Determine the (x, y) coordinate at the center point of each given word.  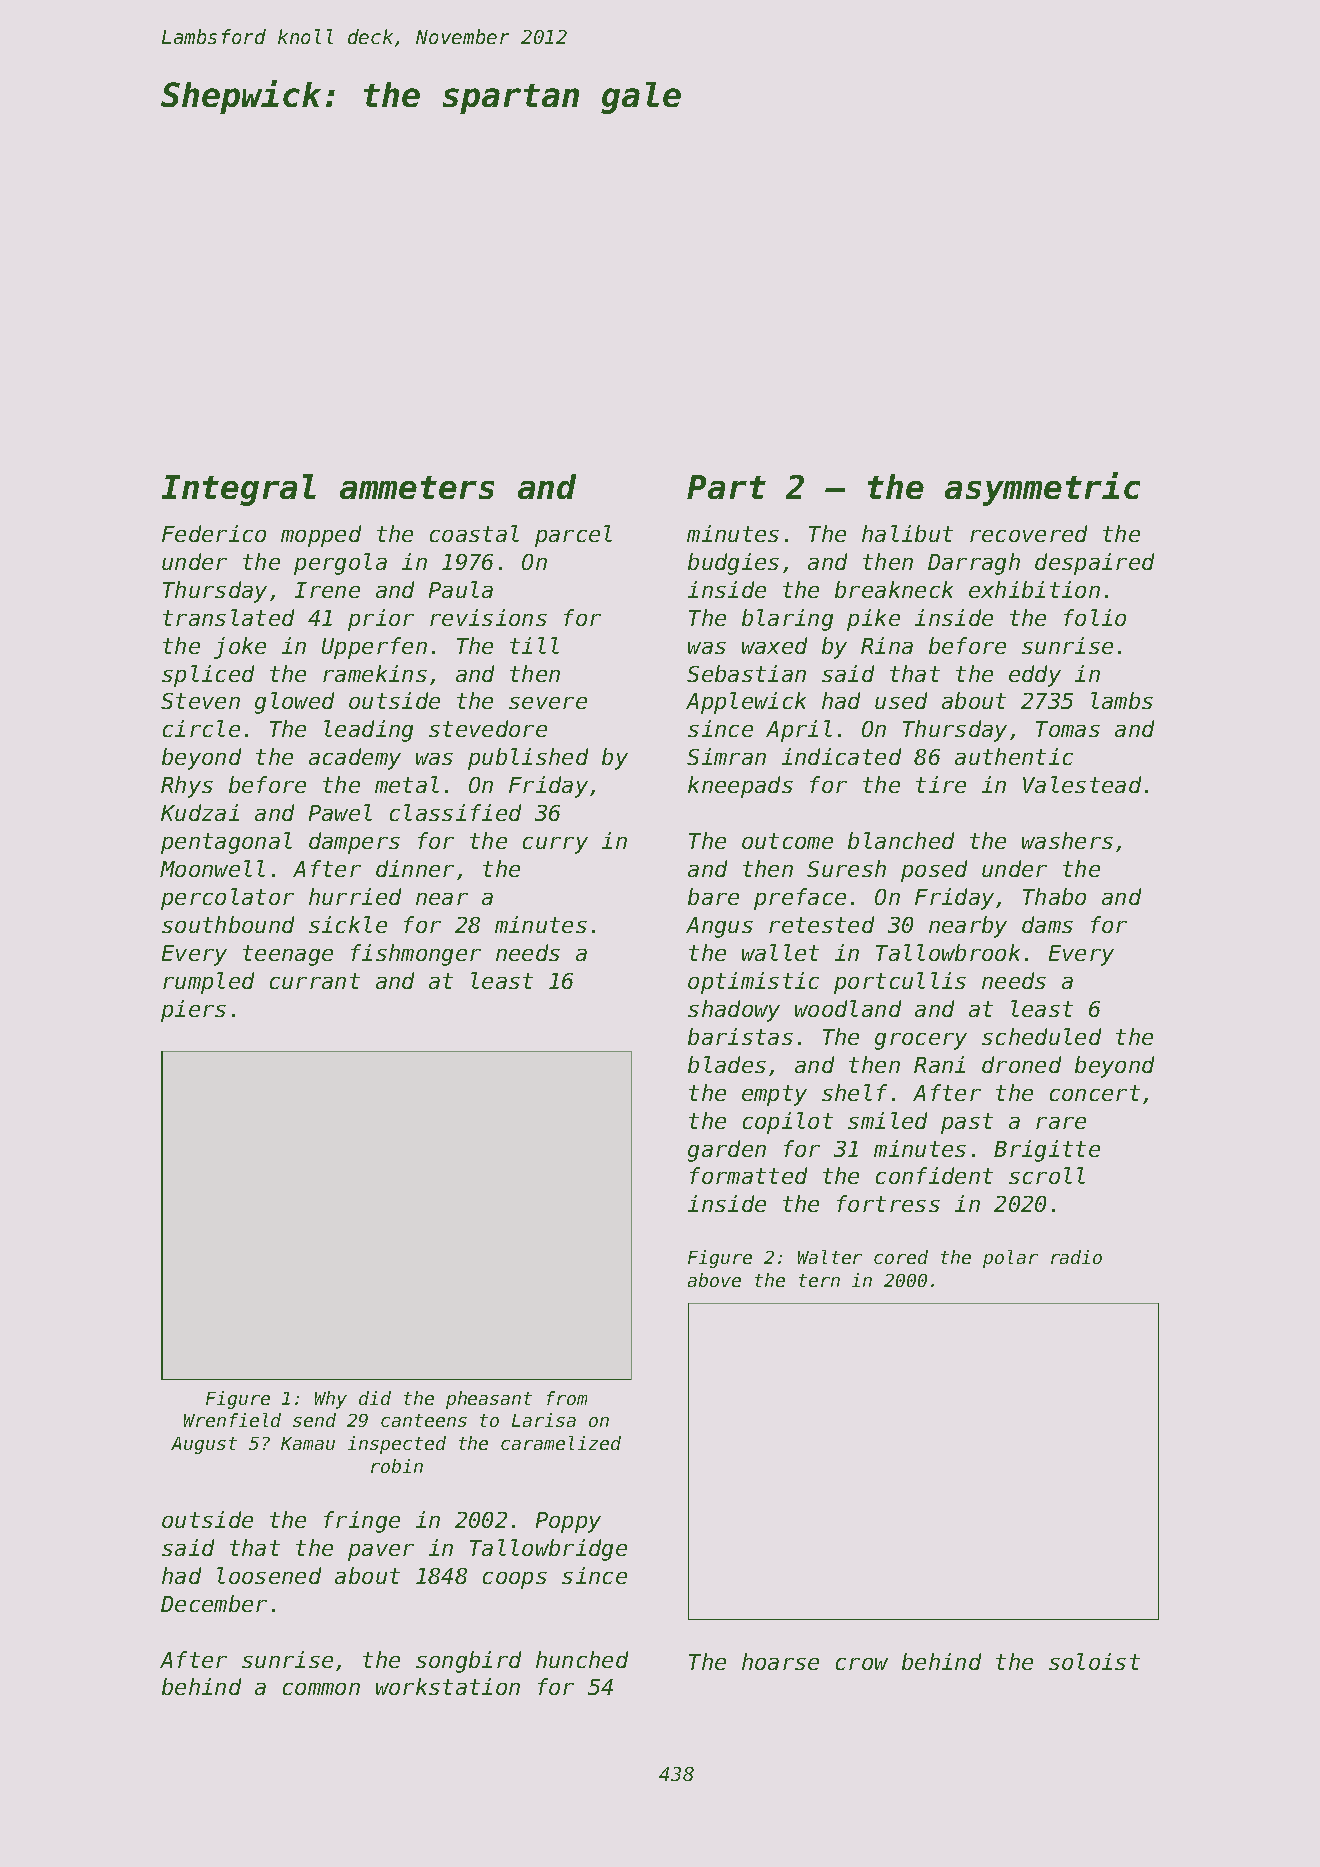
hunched (582, 1659)
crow (862, 1664)
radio (1076, 1257)
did (375, 1398)
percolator (227, 899)
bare (713, 896)
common (321, 1689)
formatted (748, 1175)
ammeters (417, 487)
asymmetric (1042, 489)
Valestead (1082, 784)
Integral (239, 490)
